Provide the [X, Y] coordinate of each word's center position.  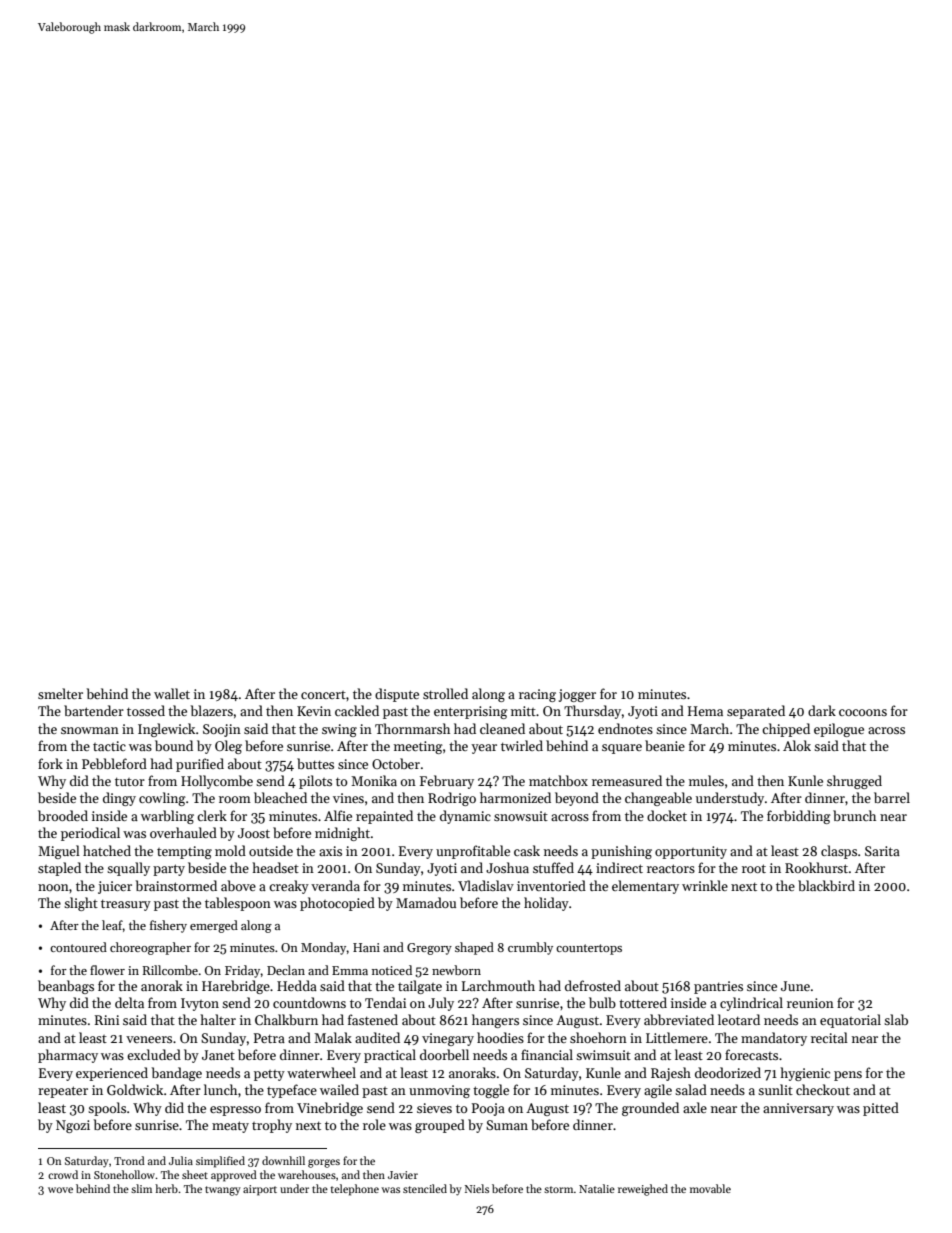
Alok [797, 745]
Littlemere [677, 1037]
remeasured [627, 780]
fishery [168, 926]
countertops [589, 949]
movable [710, 1188]
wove [60, 1190]
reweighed [643, 1190]
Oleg [228, 747]
